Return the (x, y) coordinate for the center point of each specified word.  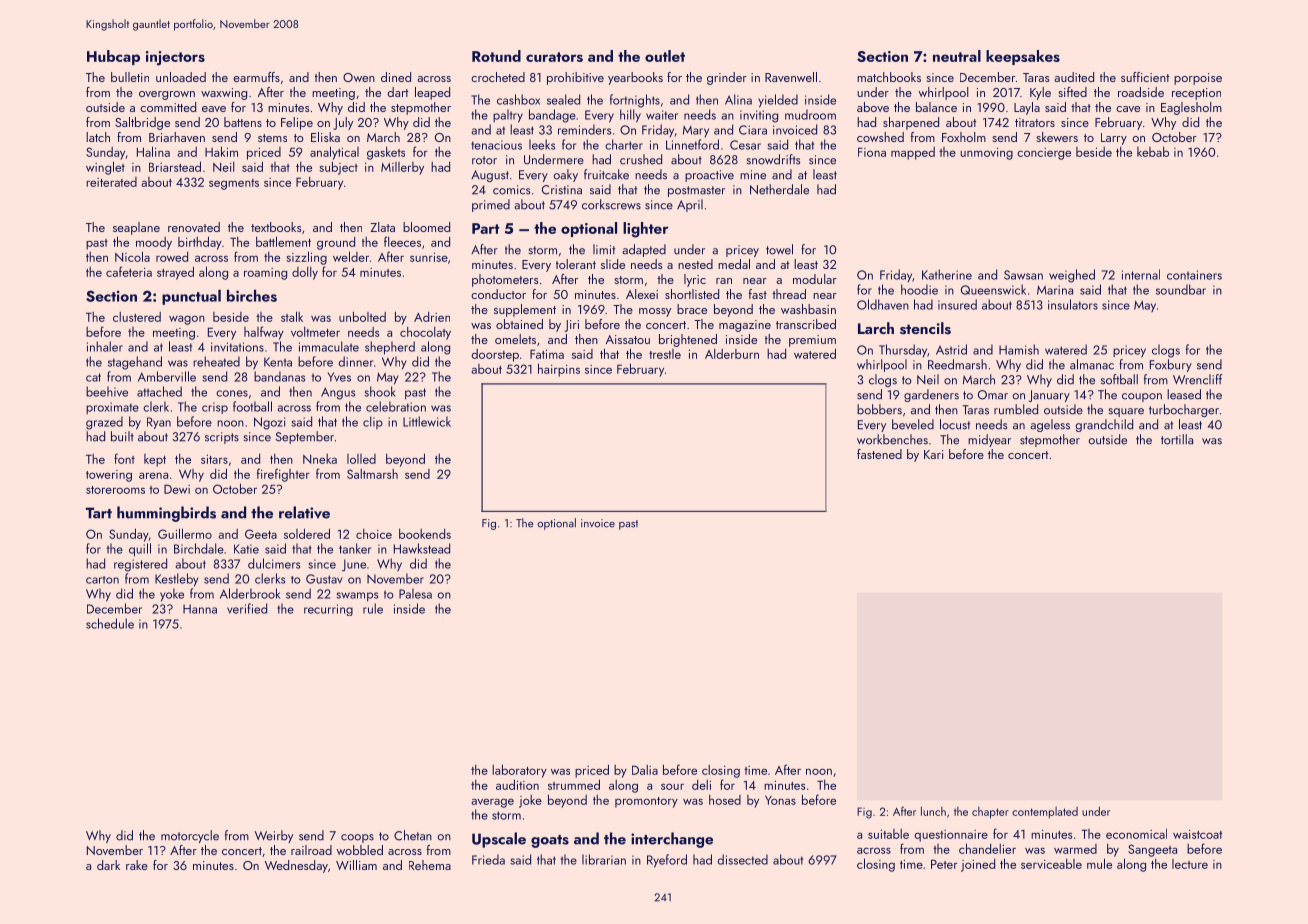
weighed (1072, 276)
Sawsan (1023, 275)
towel (779, 249)
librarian (604, 859)
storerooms (115, 490)
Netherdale (779, 189)
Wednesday (296, 866)
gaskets (386, 153)
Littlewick (427, 421)
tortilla (1177, 439)
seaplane (136, 228)
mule (1099, 863)
